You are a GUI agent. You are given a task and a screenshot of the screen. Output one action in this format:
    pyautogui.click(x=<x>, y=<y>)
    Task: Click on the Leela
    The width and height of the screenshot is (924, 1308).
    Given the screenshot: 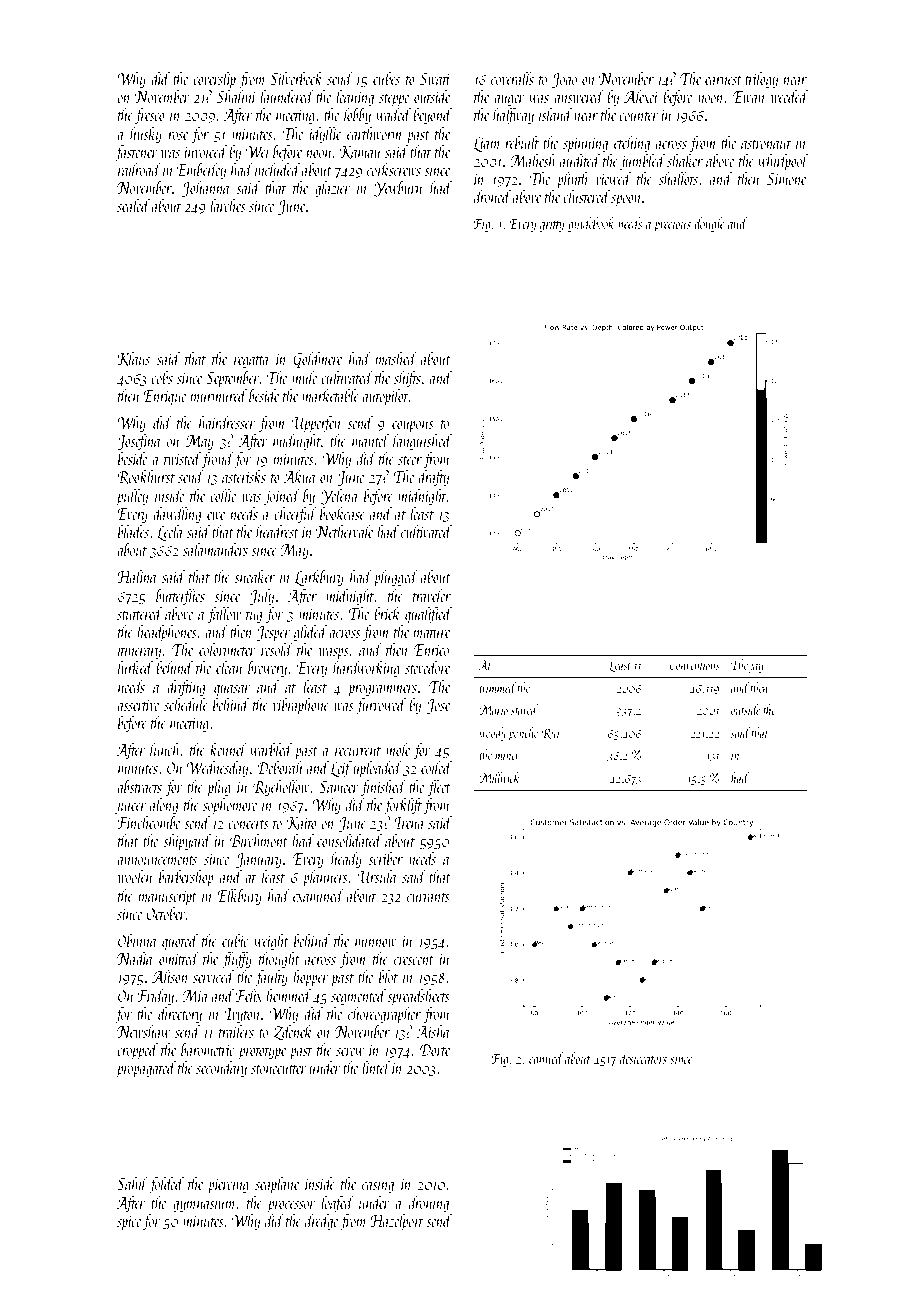 What is the action you would take?
    pyautogui.click(x=170, y=533)
